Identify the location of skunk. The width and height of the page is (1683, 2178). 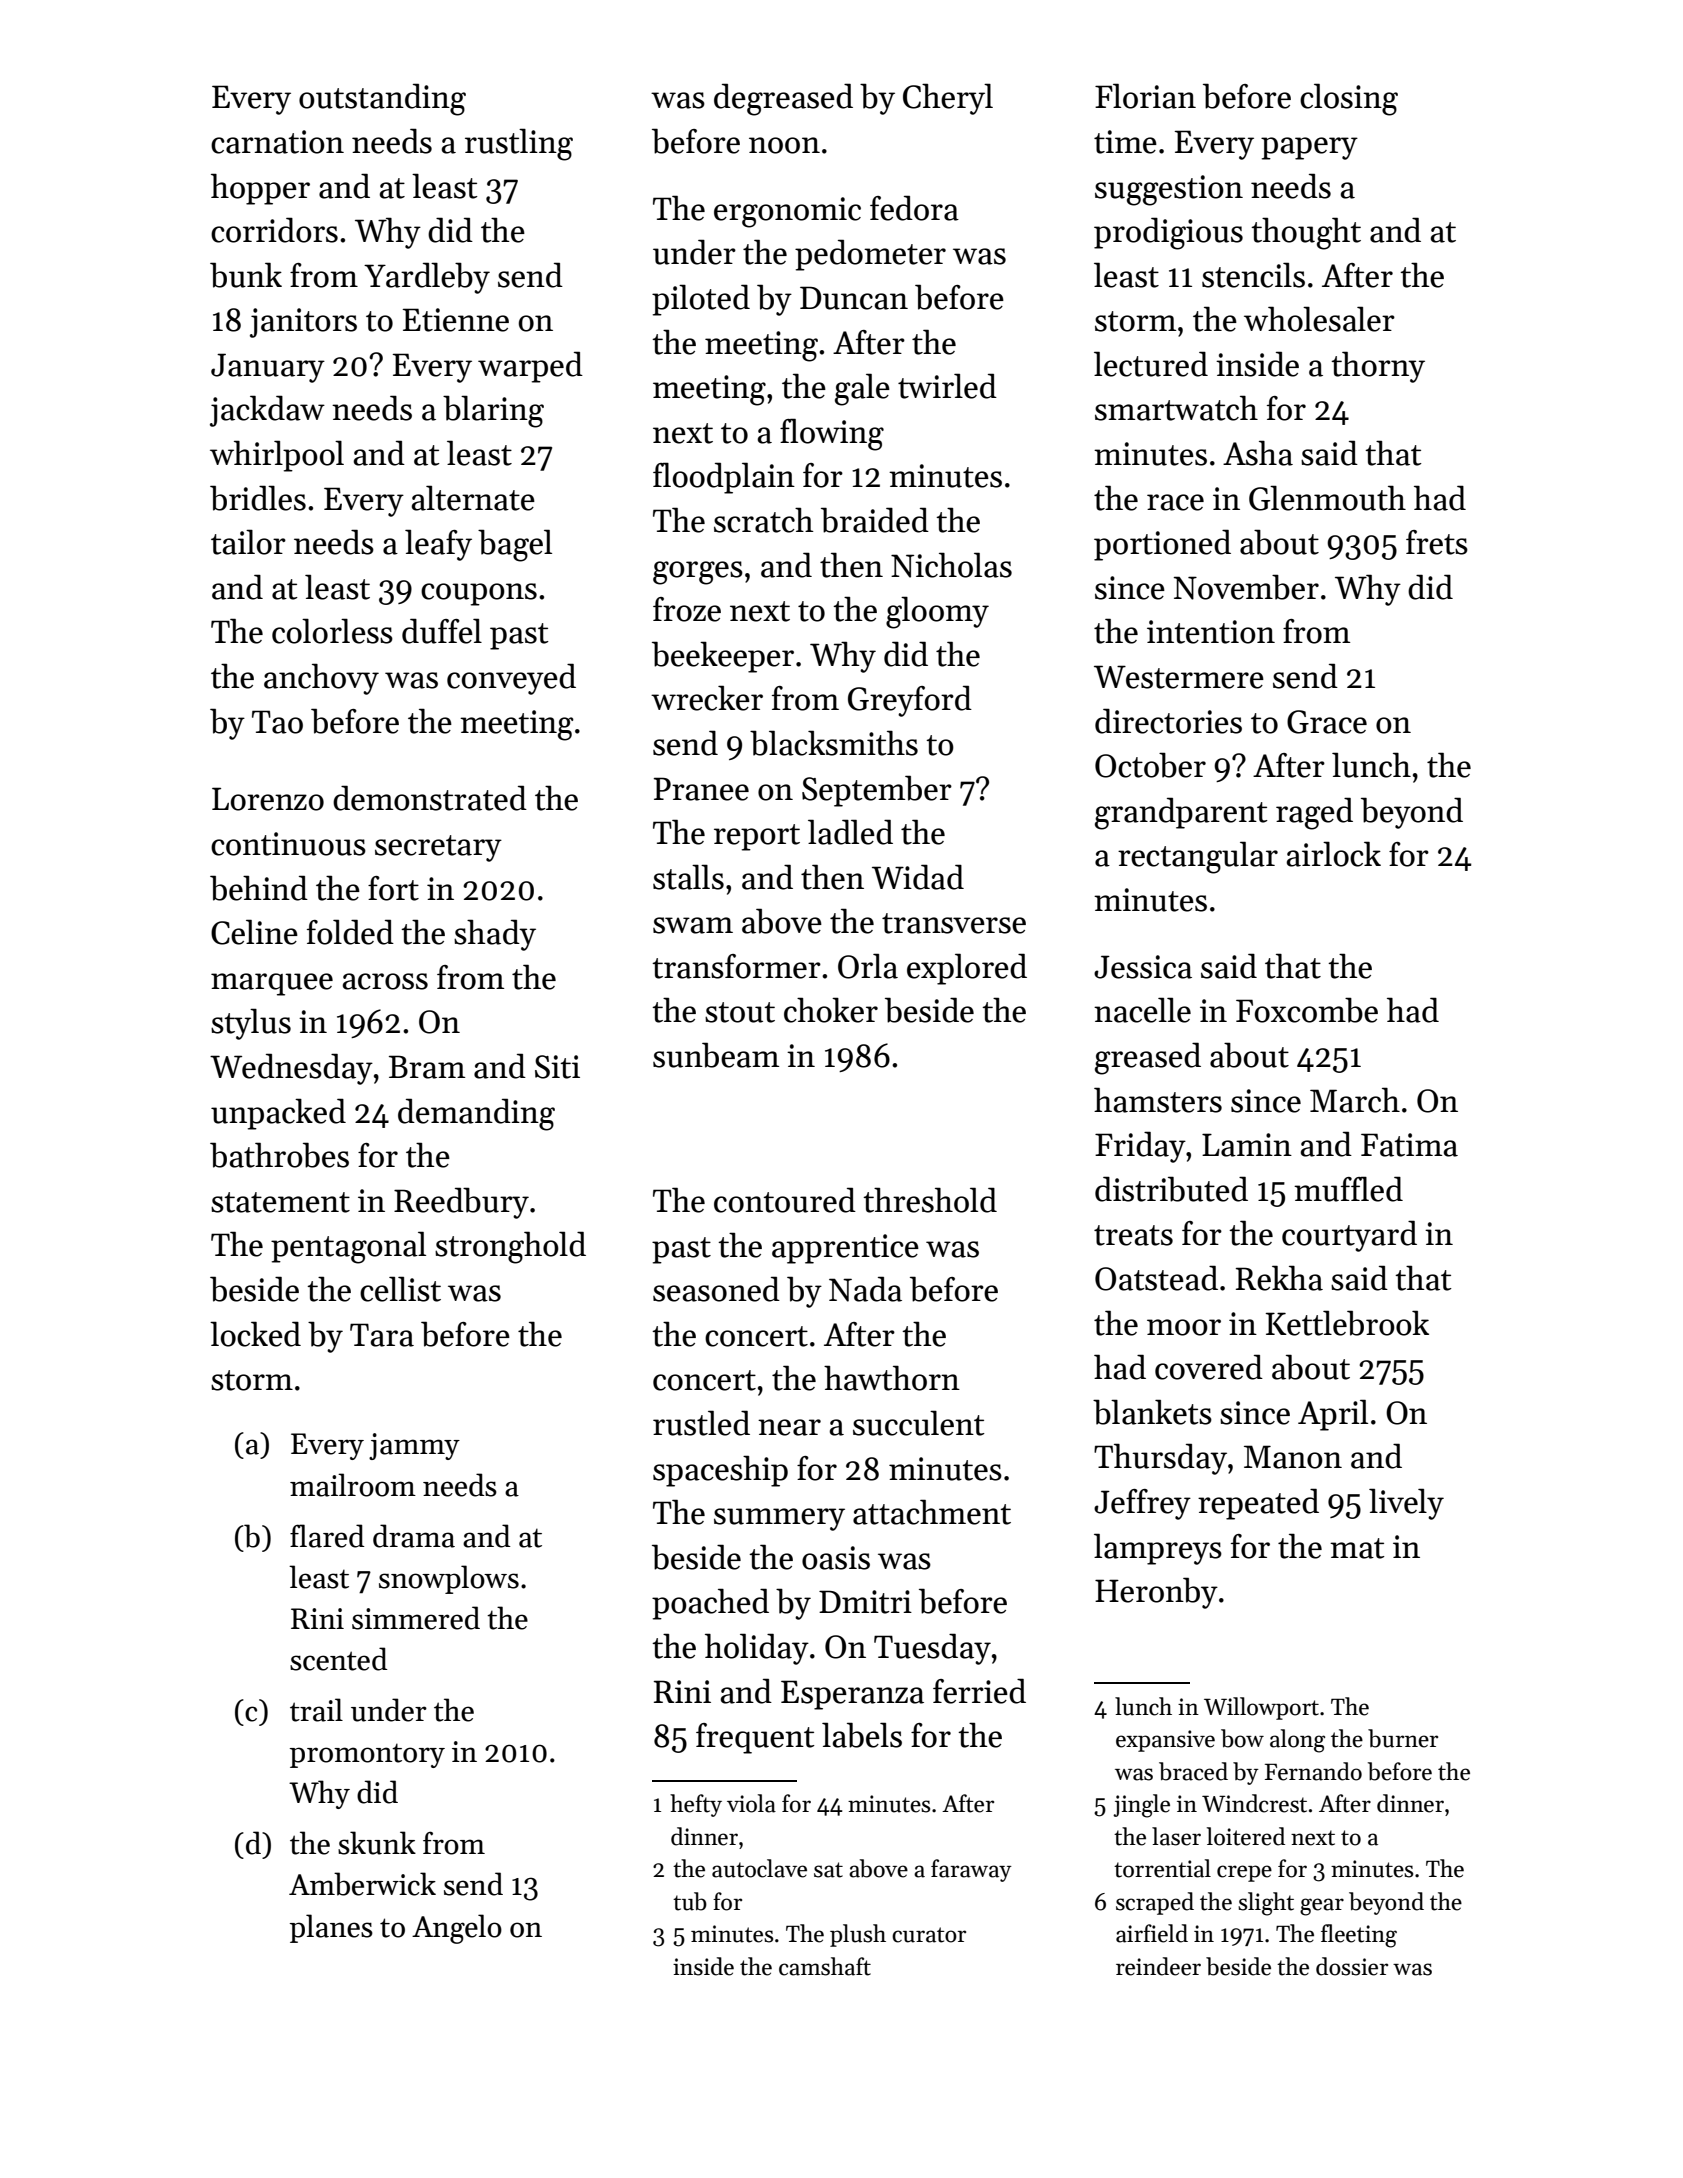
(377, 1843).
